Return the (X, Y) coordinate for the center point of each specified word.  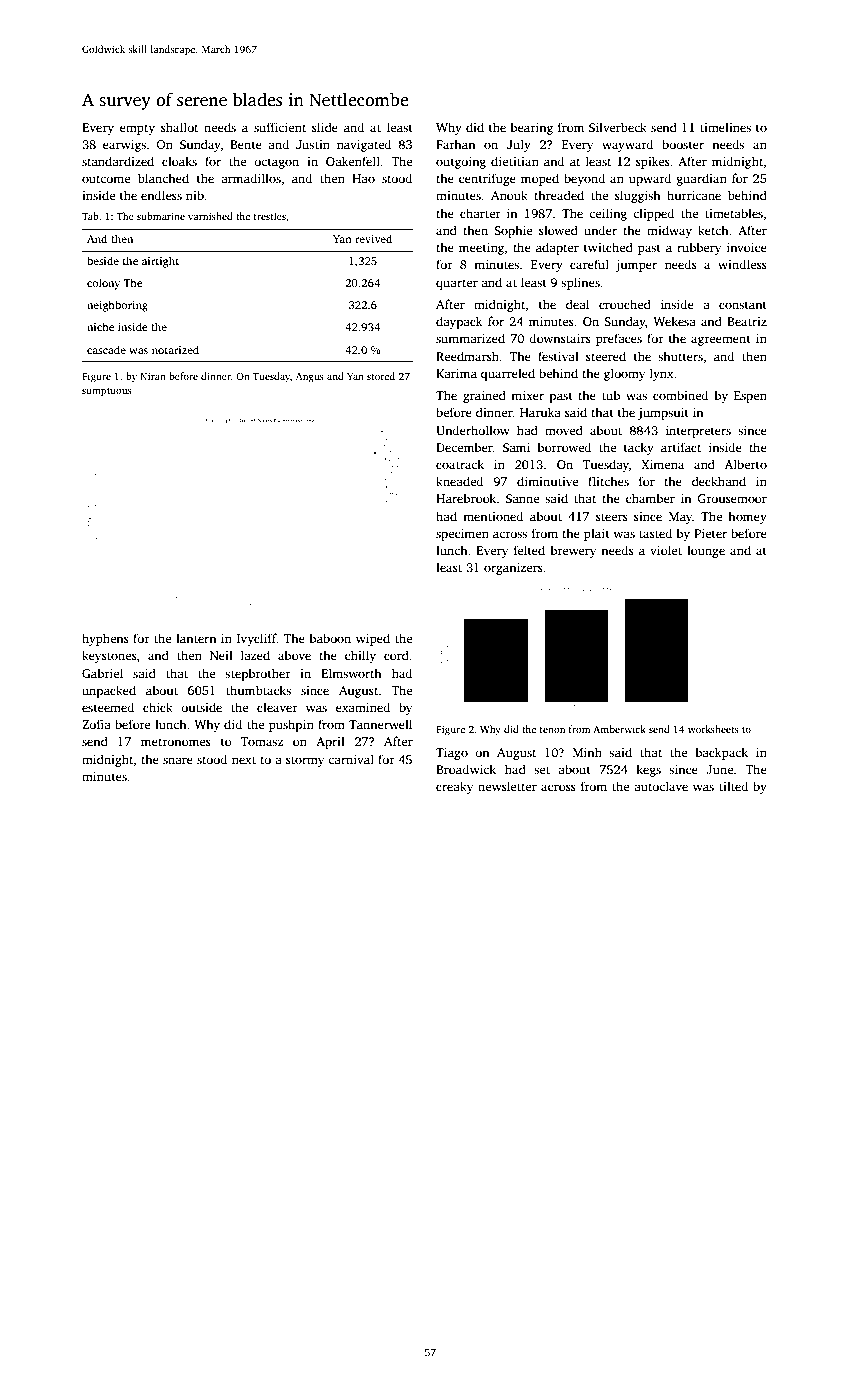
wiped (373, 639)
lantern (196, 638)
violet (666, 550)
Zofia (96, 724)
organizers (513, 569)
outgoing (461, 163)
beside (103, 260)
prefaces (619, 339)
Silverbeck (618, 127)
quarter (457, 284)
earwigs (124, 146)
